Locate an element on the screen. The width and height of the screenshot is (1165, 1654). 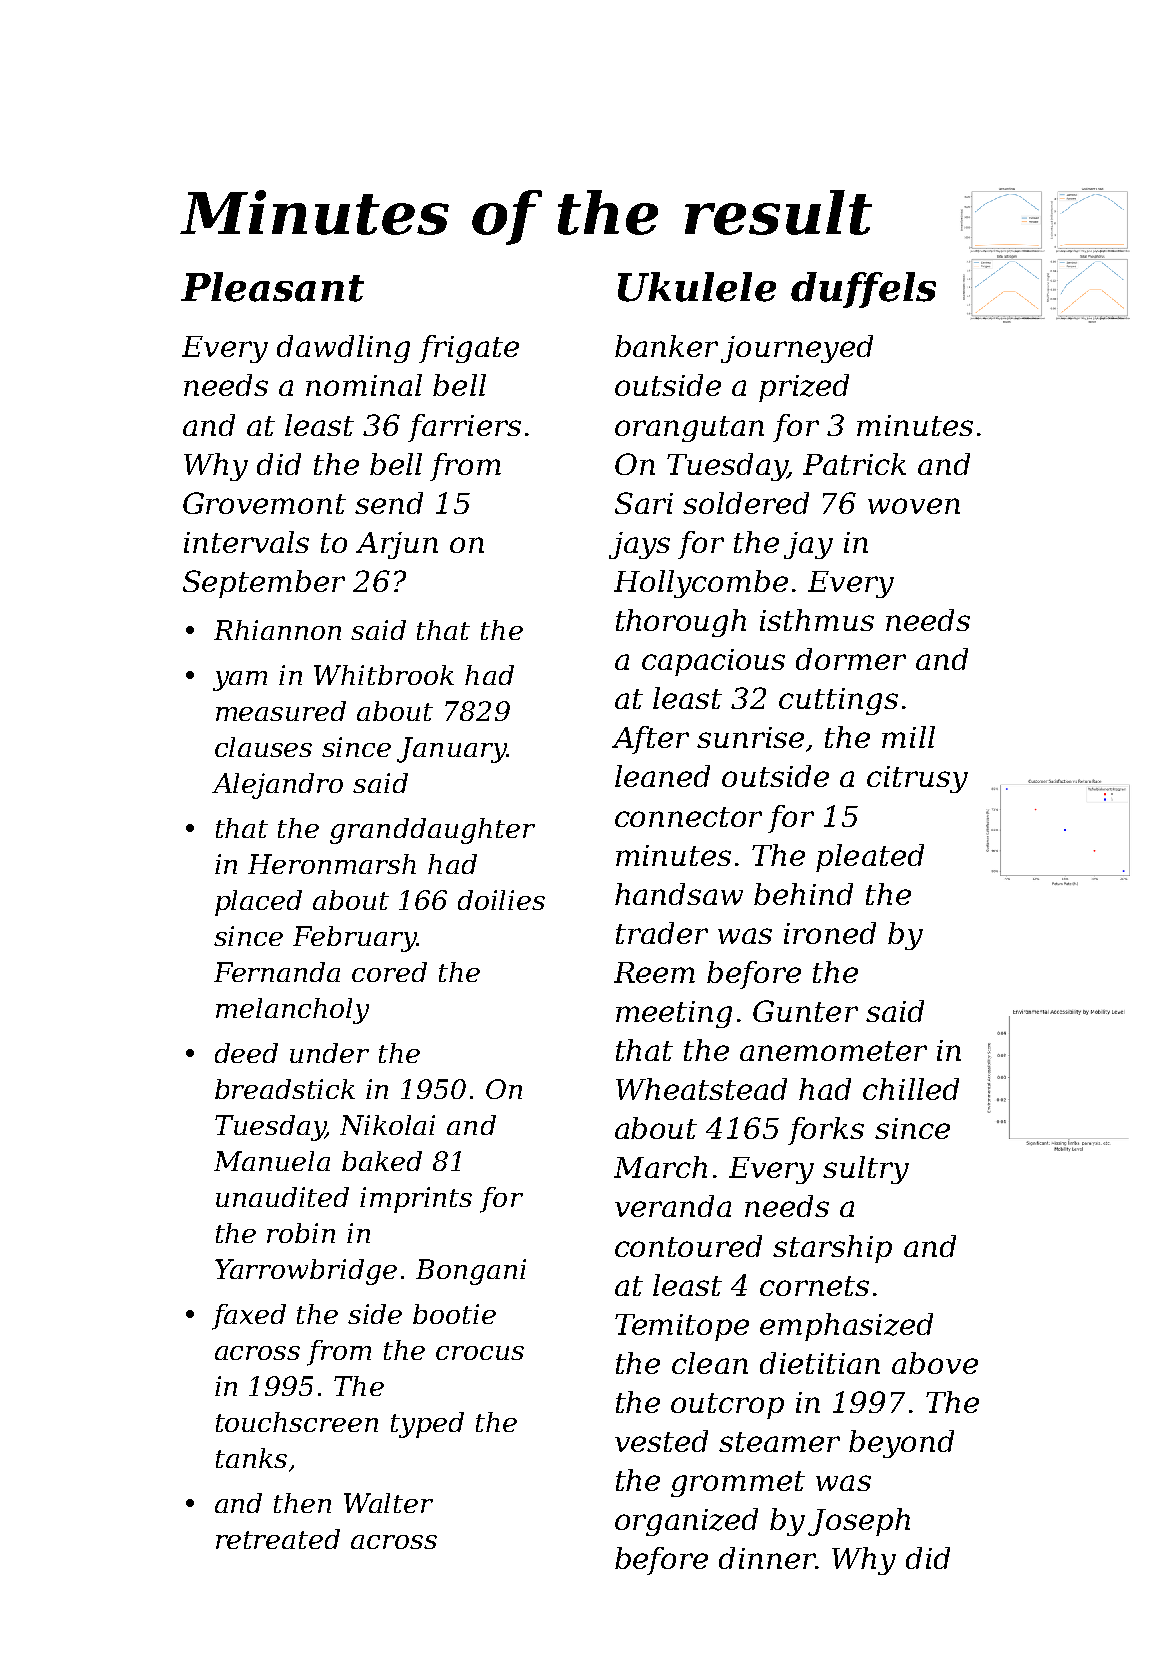
retreated is located at coordinates (278, 1539).
